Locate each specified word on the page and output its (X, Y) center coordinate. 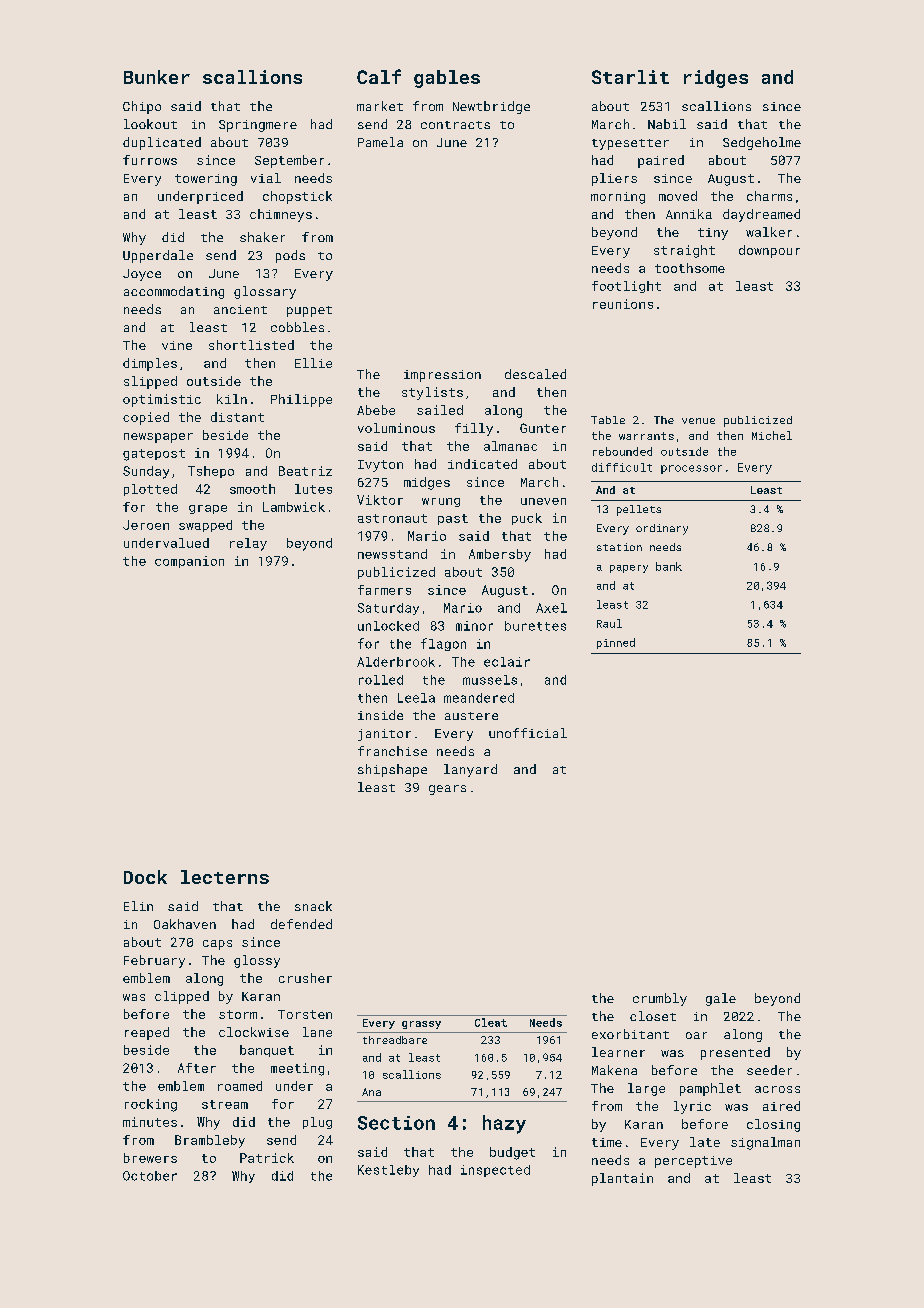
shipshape (392, 770)
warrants (646, 436)
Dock (145, 877)
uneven (543, 501)
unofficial (528, 733)
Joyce (142, 275)
